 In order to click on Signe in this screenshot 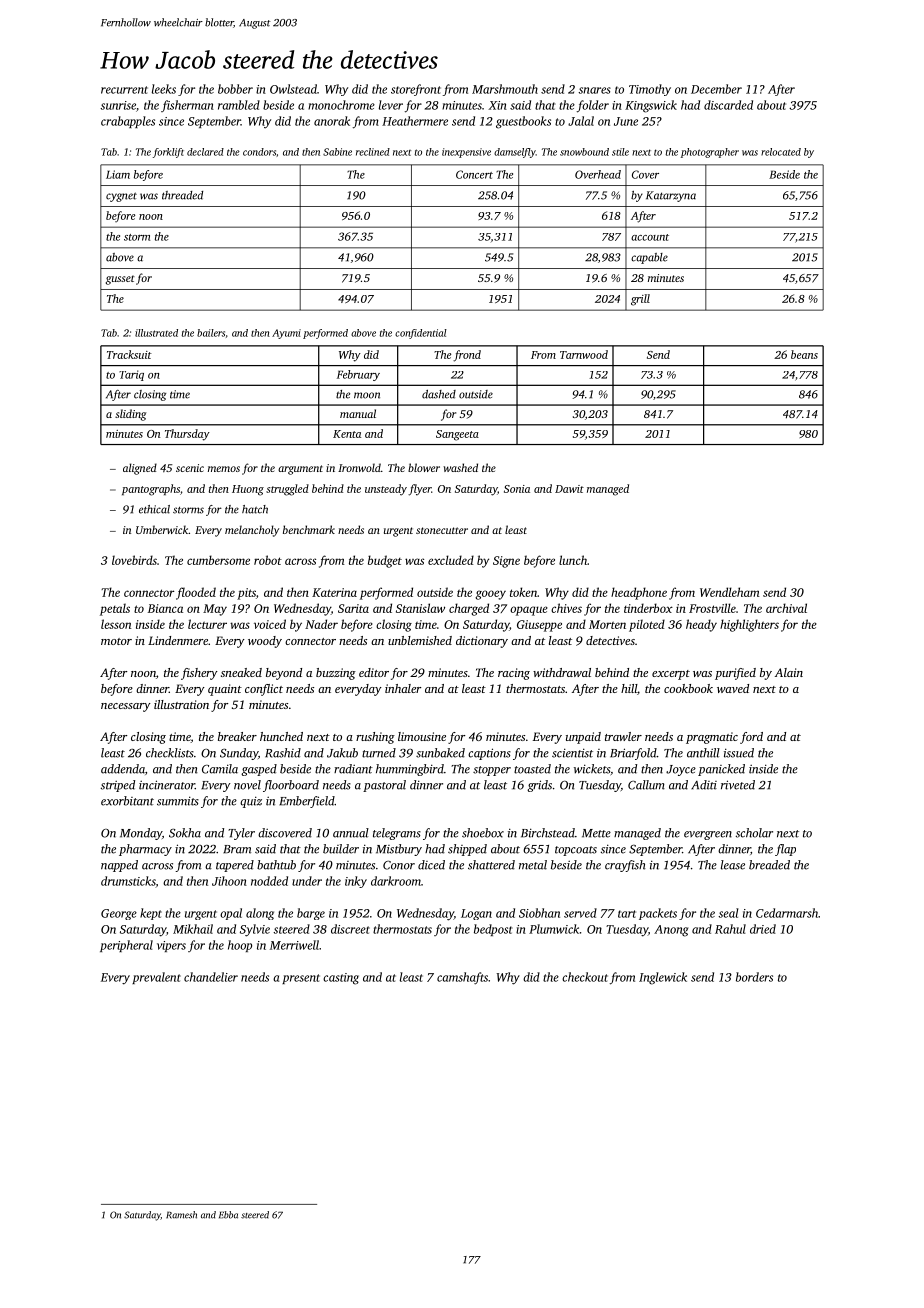, I will do `click(506, 562)`.
